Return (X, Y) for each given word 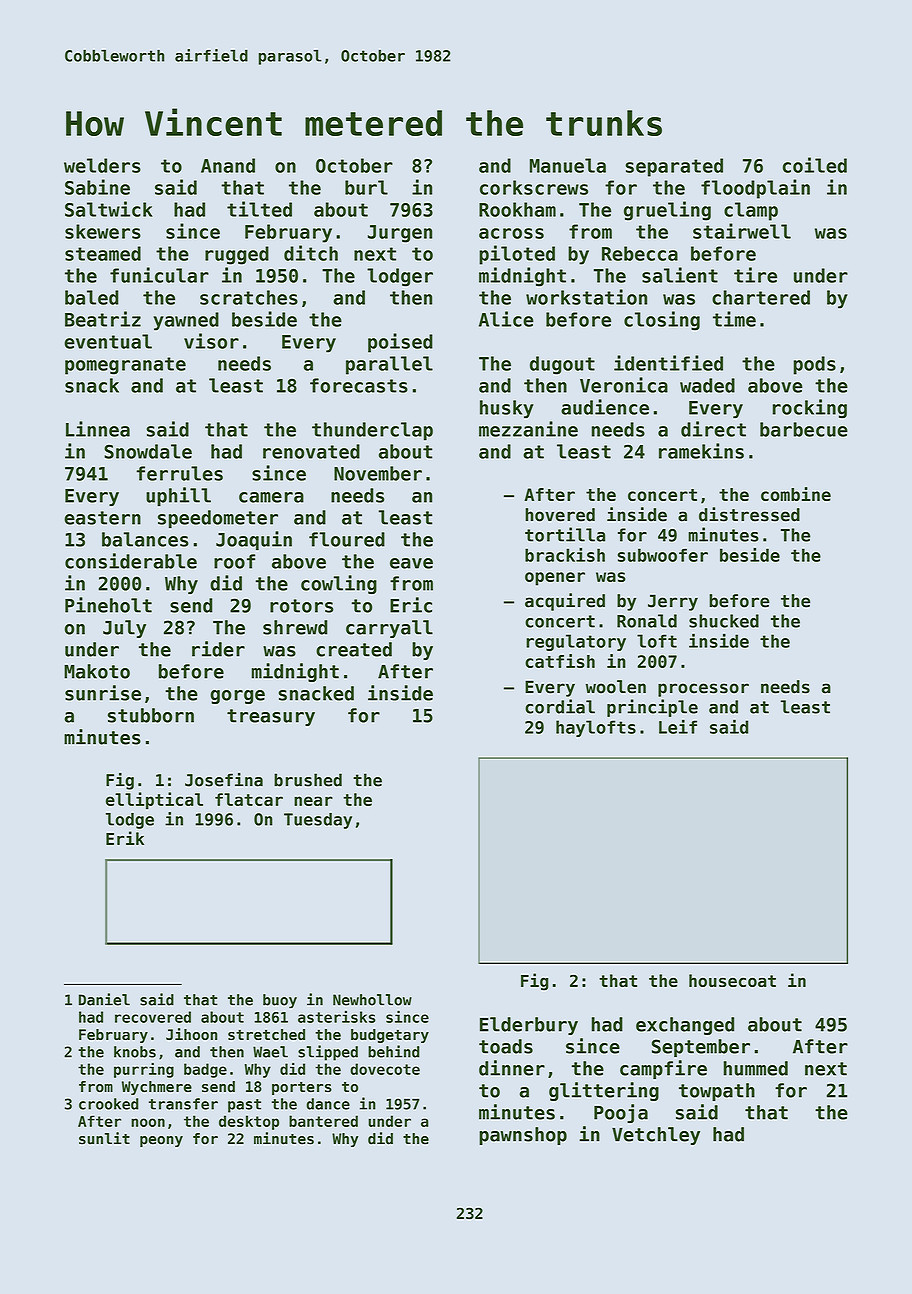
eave (411, 563)
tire (755, 275)
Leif (678, 726)
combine (796, 494)
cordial (560, 706)
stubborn (151, 715)
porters (302, 1088)
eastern (103, 518)
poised (400, 343)
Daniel (104, 999)
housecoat (732, 980)
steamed (103, 253)
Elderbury (529, 1026)
